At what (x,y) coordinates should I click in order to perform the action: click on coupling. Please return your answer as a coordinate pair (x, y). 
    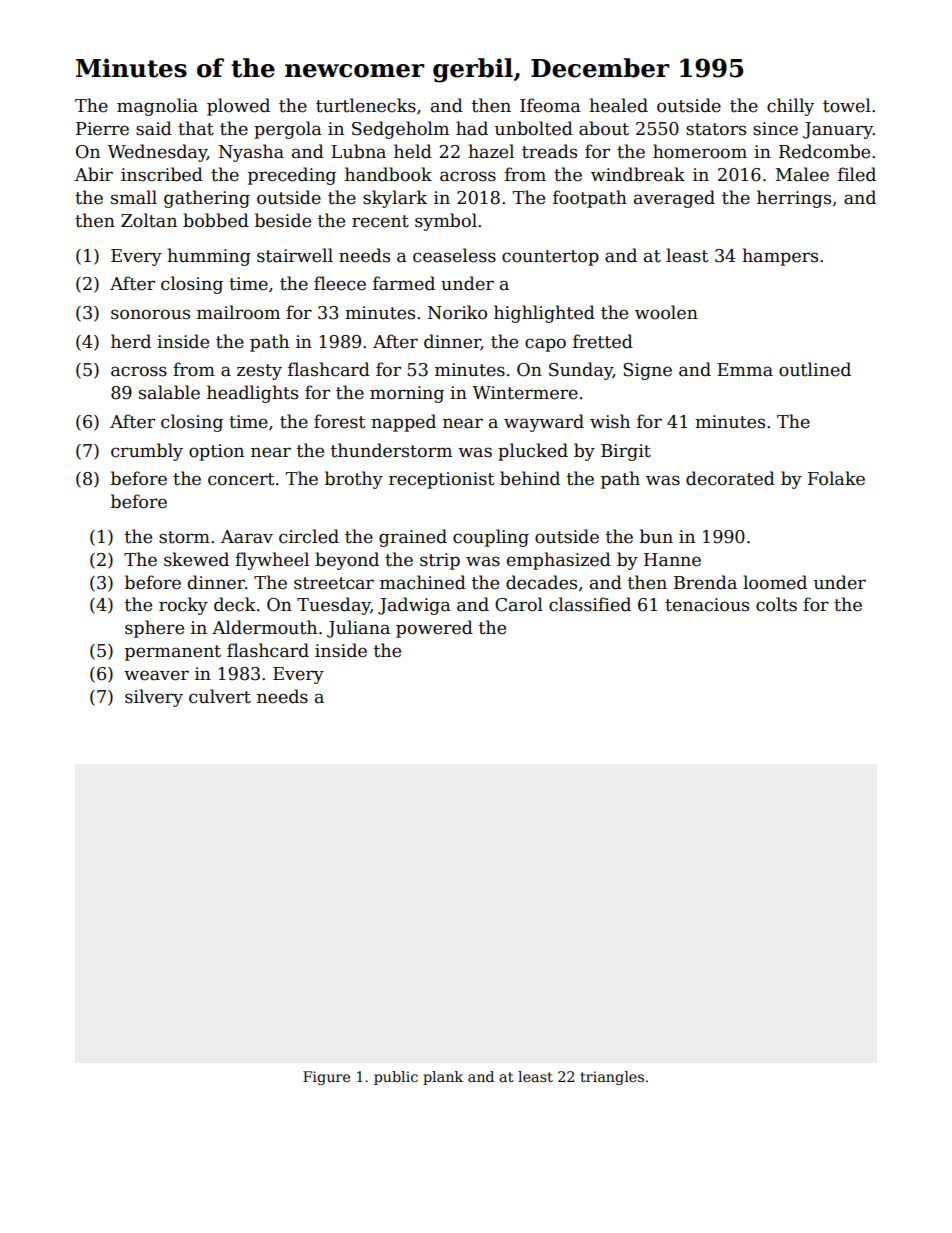
    Looking at the image, I should click on (491, 538).
